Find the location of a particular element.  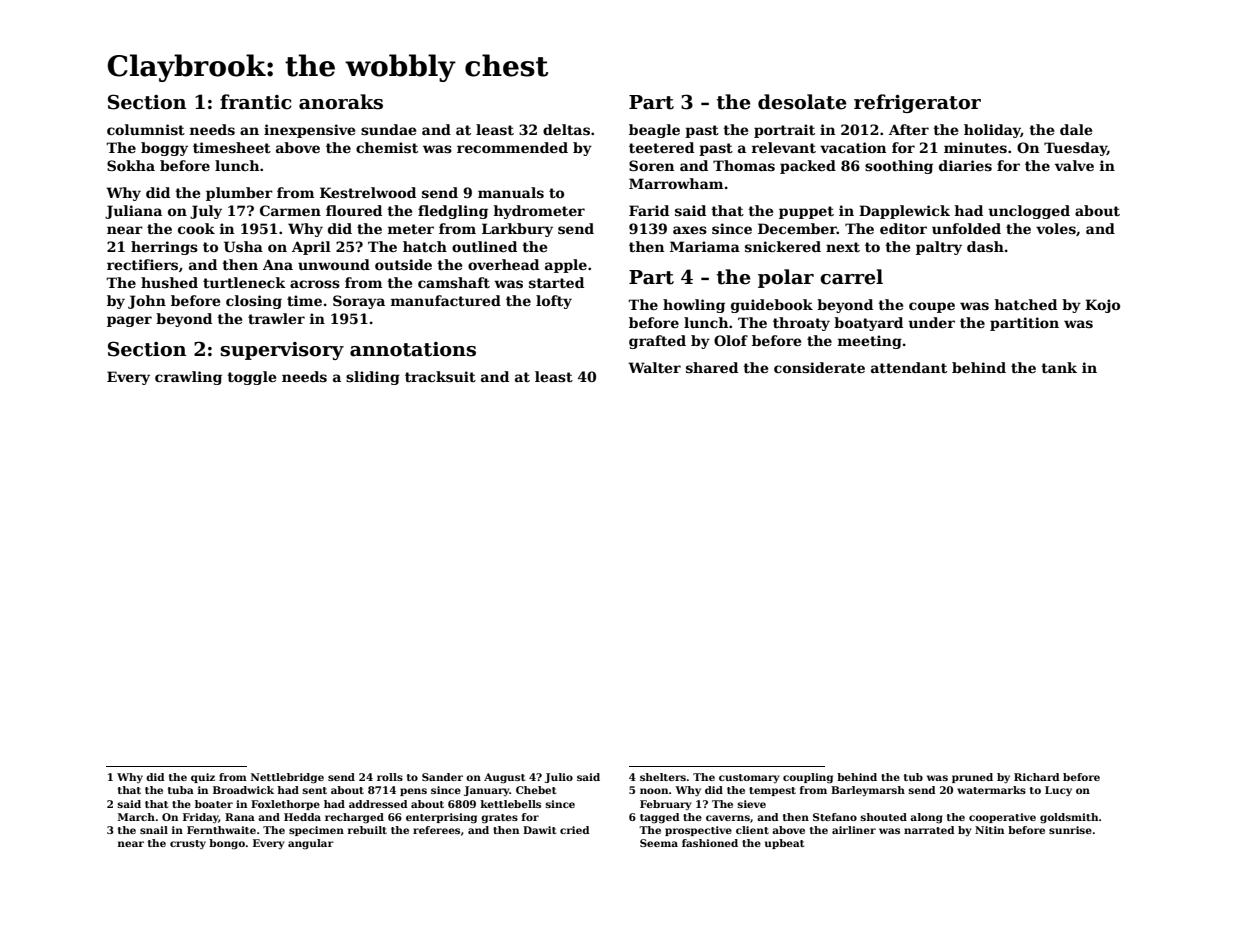

cooperative is located at coordinates (1002, 818).
